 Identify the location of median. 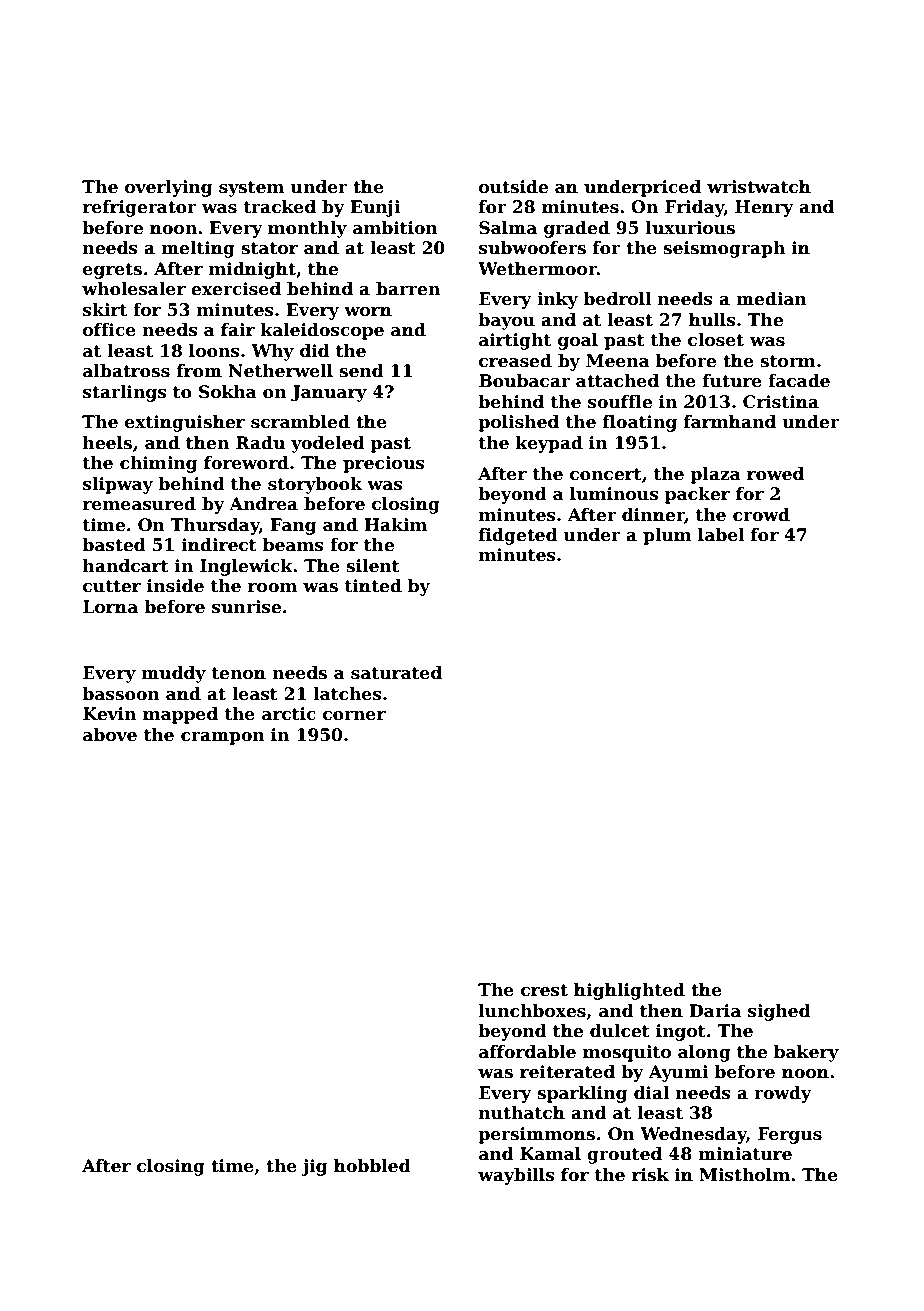
(771, 299).
